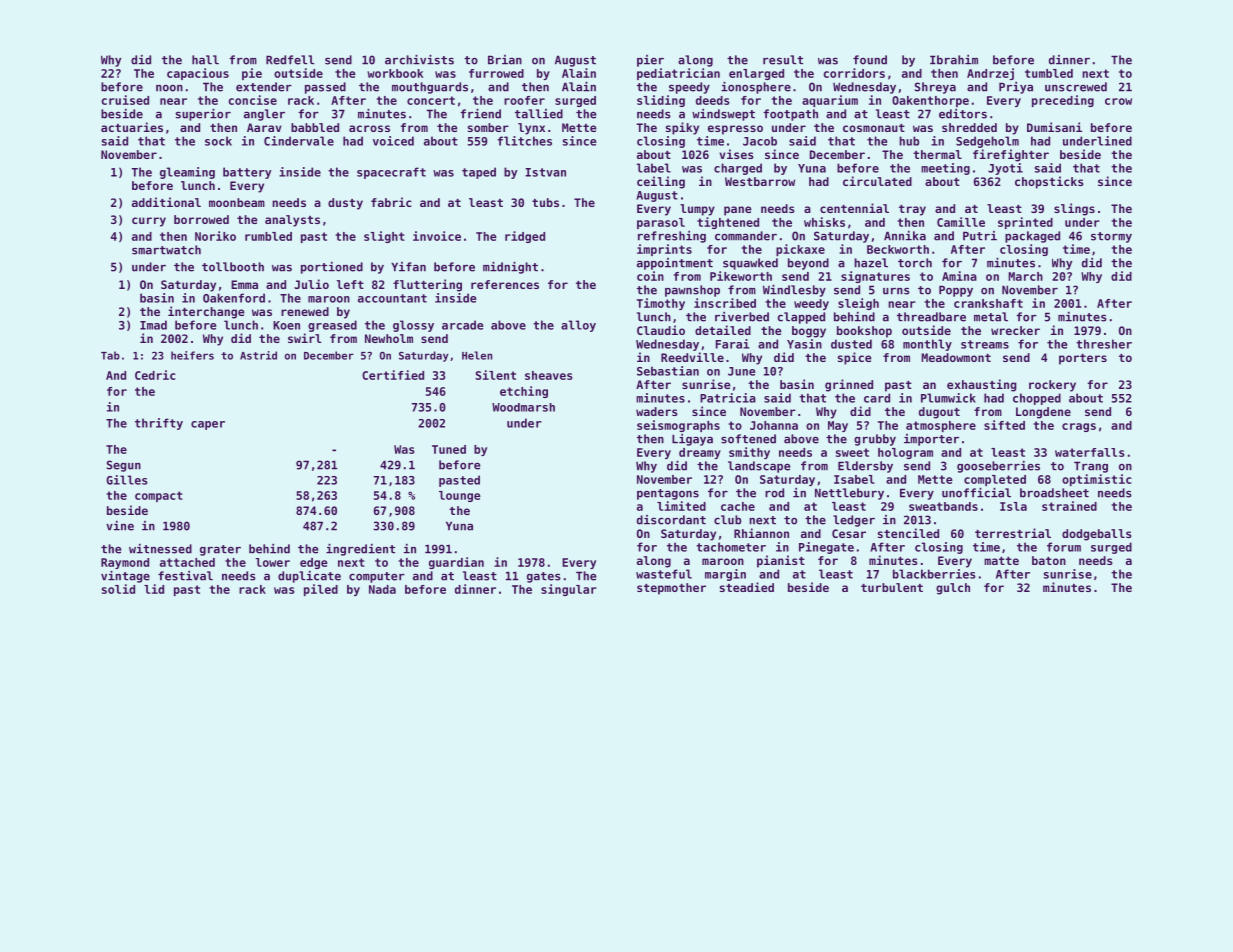  What do you see at coordinates (233, 267) in the screenshot?
I see `tollbooth` at bounding box center [233, 267].
